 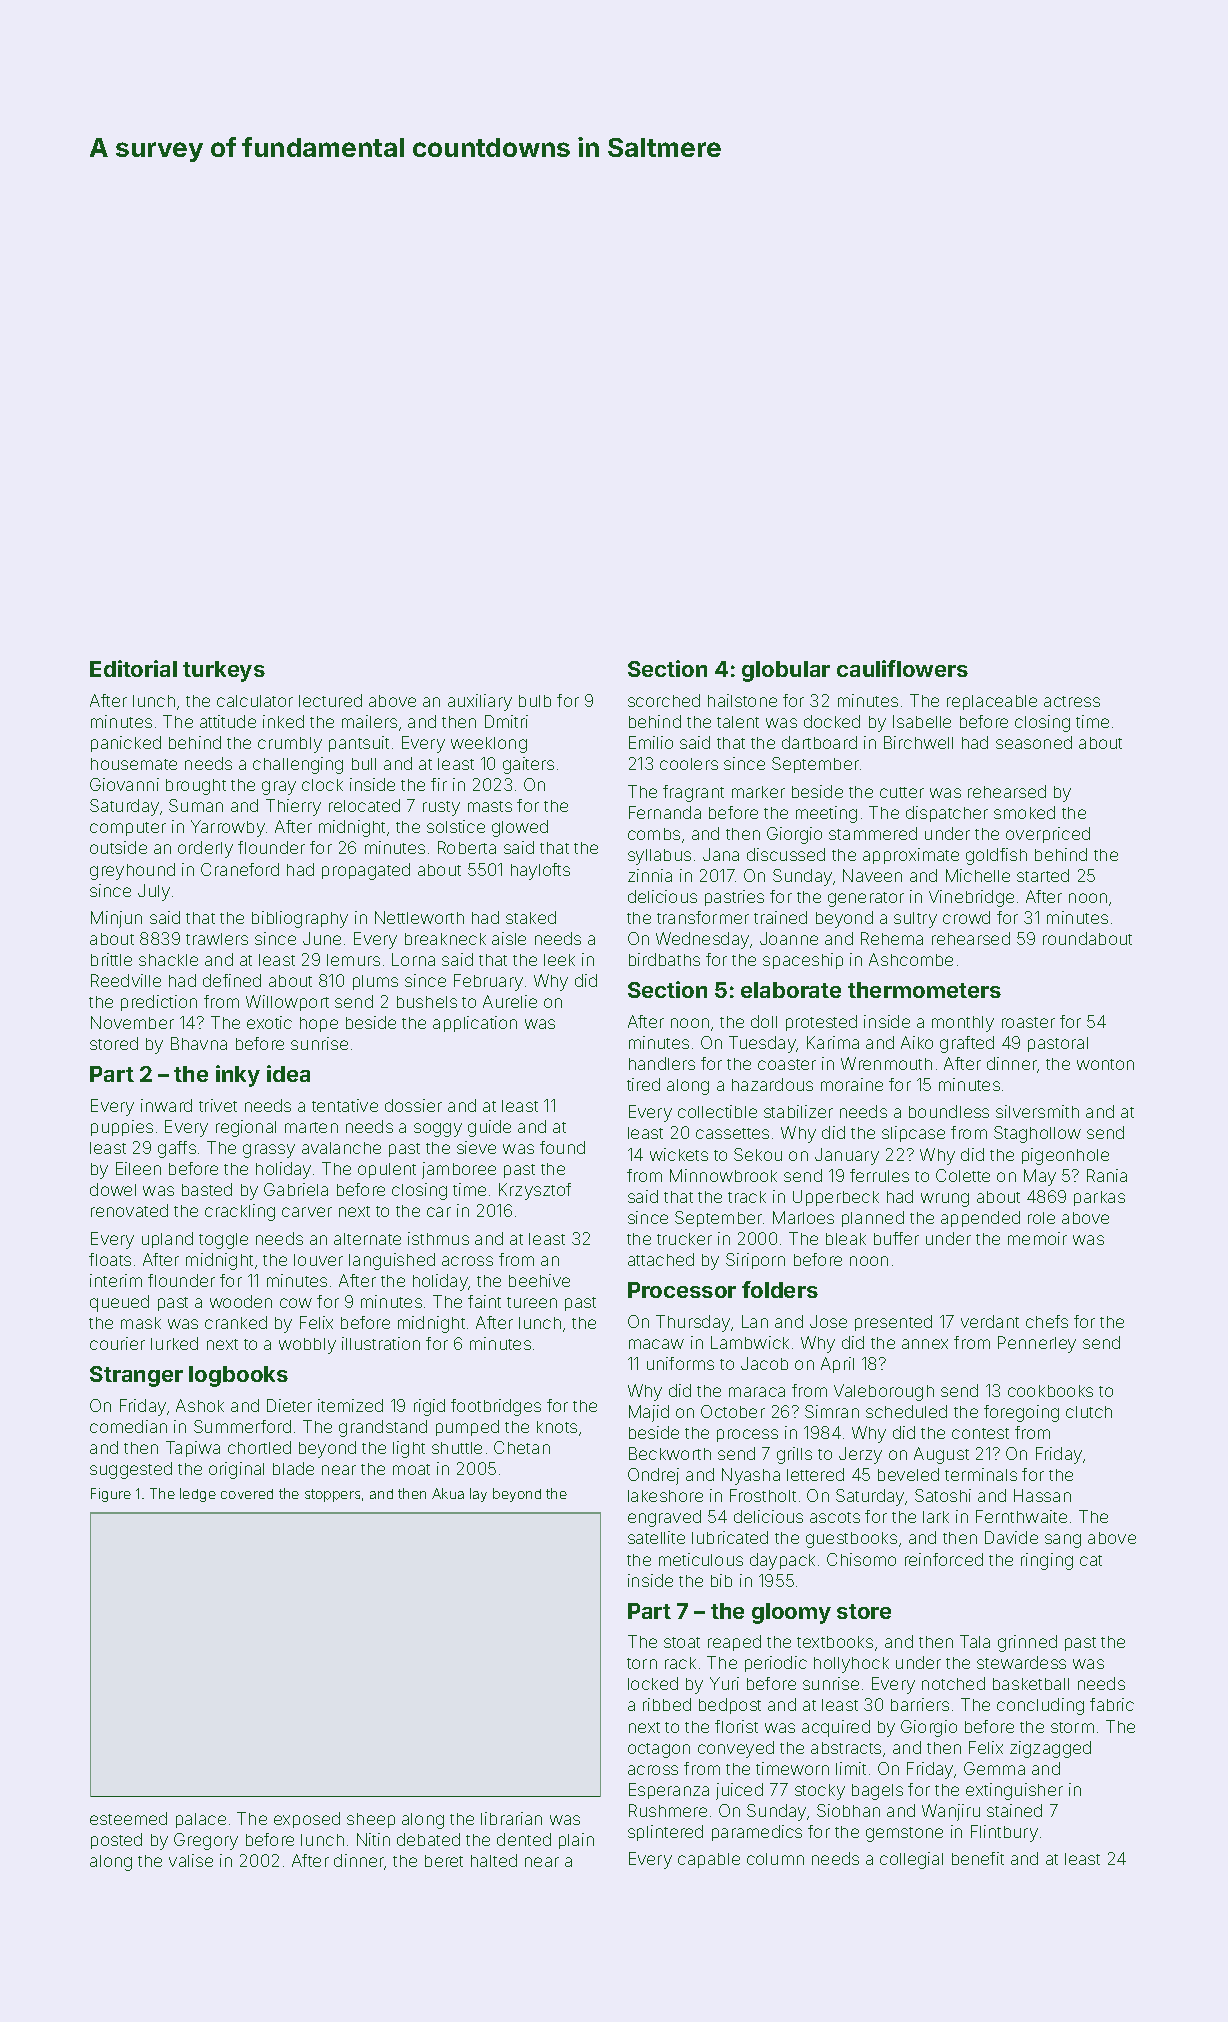 What do you see at coordinates (535, 701) in the screenshot?
I see `bulb` at bounding box center [535, 701].
